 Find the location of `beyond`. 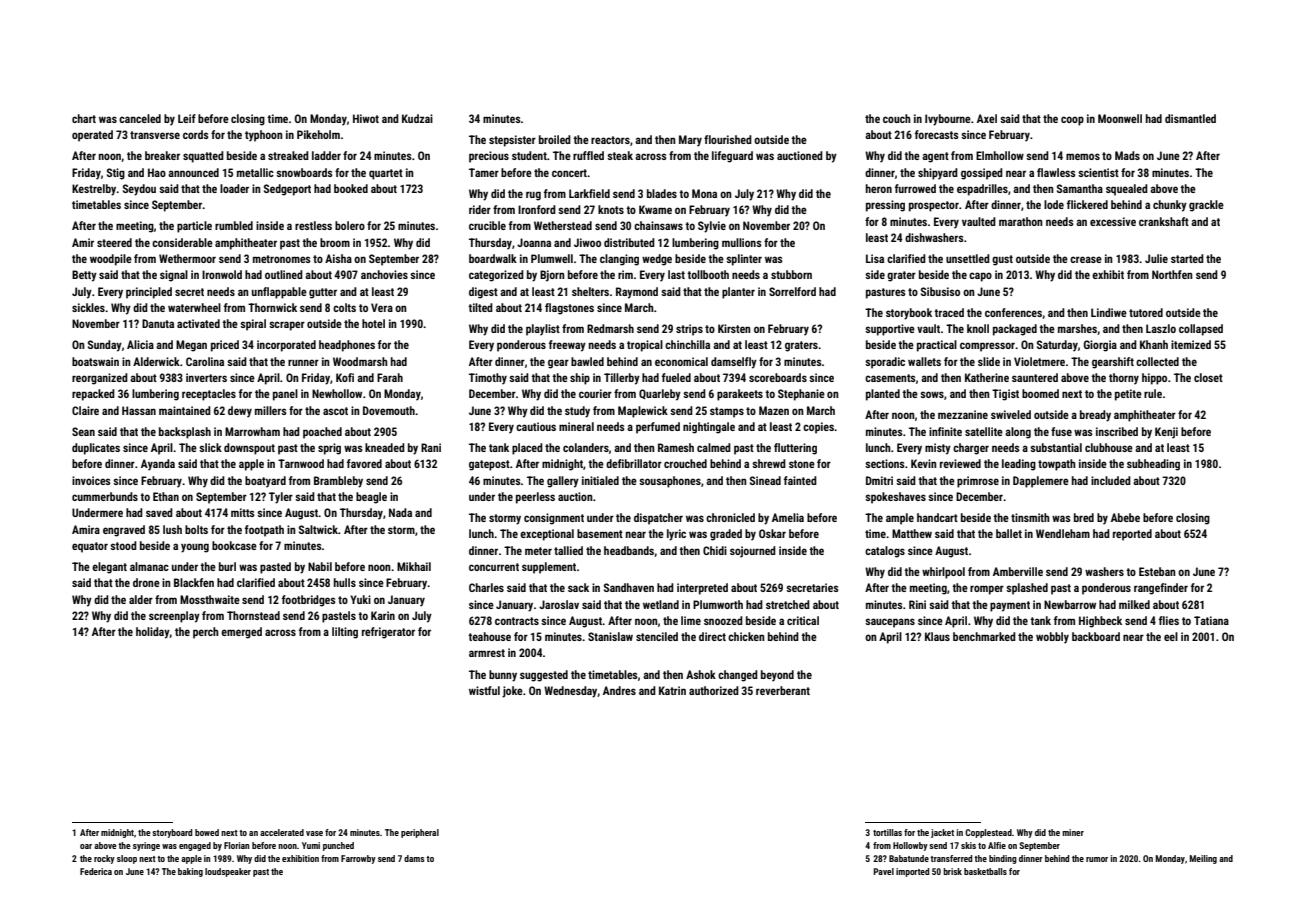

beyond is located at coordinates (777, 676).
